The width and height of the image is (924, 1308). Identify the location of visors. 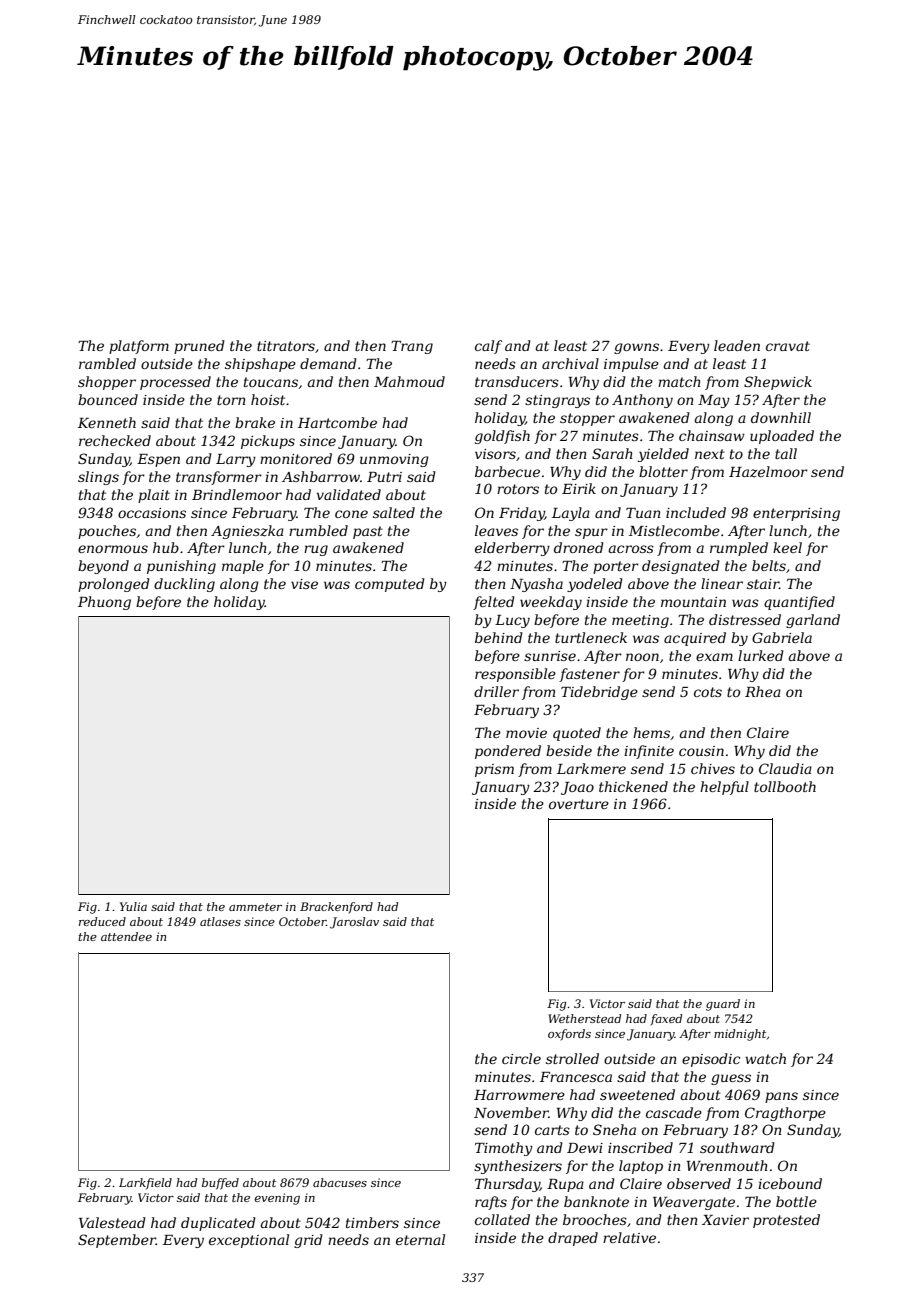
(495, 454).
